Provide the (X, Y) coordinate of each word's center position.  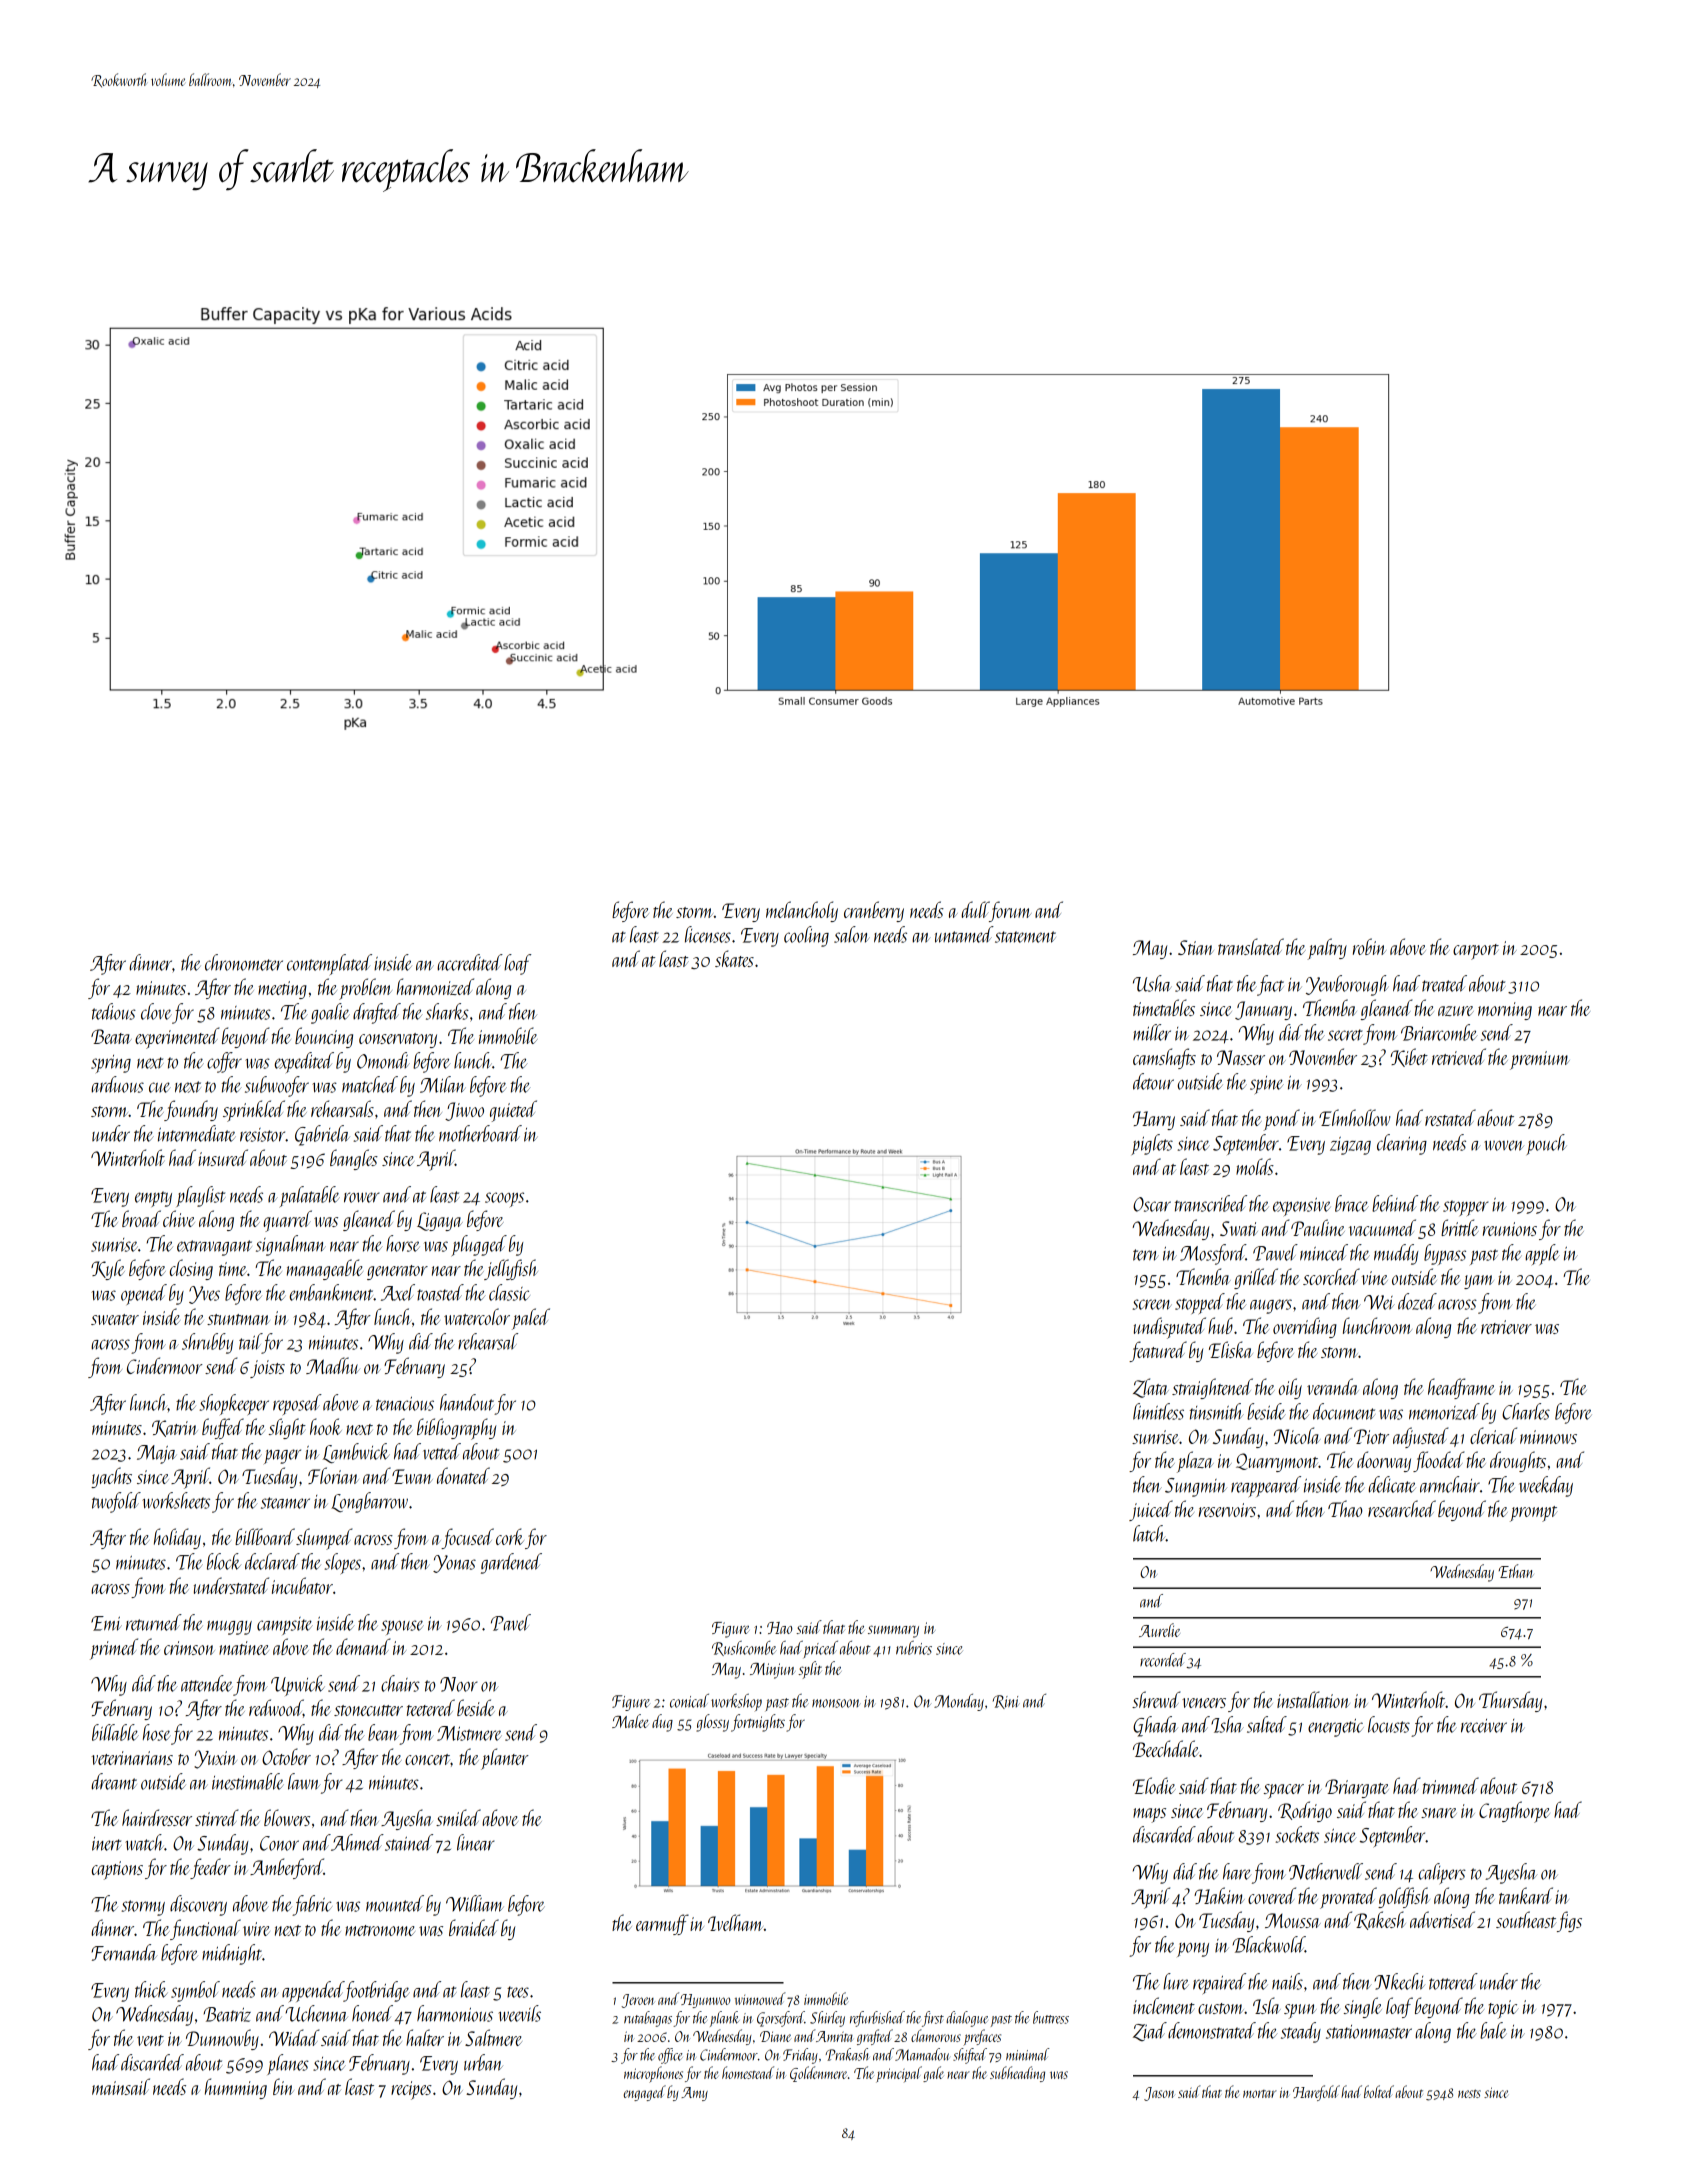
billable (115, 1732)
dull (975, 909)
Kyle (108, 1269)
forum (1010, 911)
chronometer (244, 962)
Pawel (1275, 1252)
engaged (644, 2093)
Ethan (1516, 1571)
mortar (1260, 2094)
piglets (1152, 1144)
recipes (411, 2090)
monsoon (836, 1703)
